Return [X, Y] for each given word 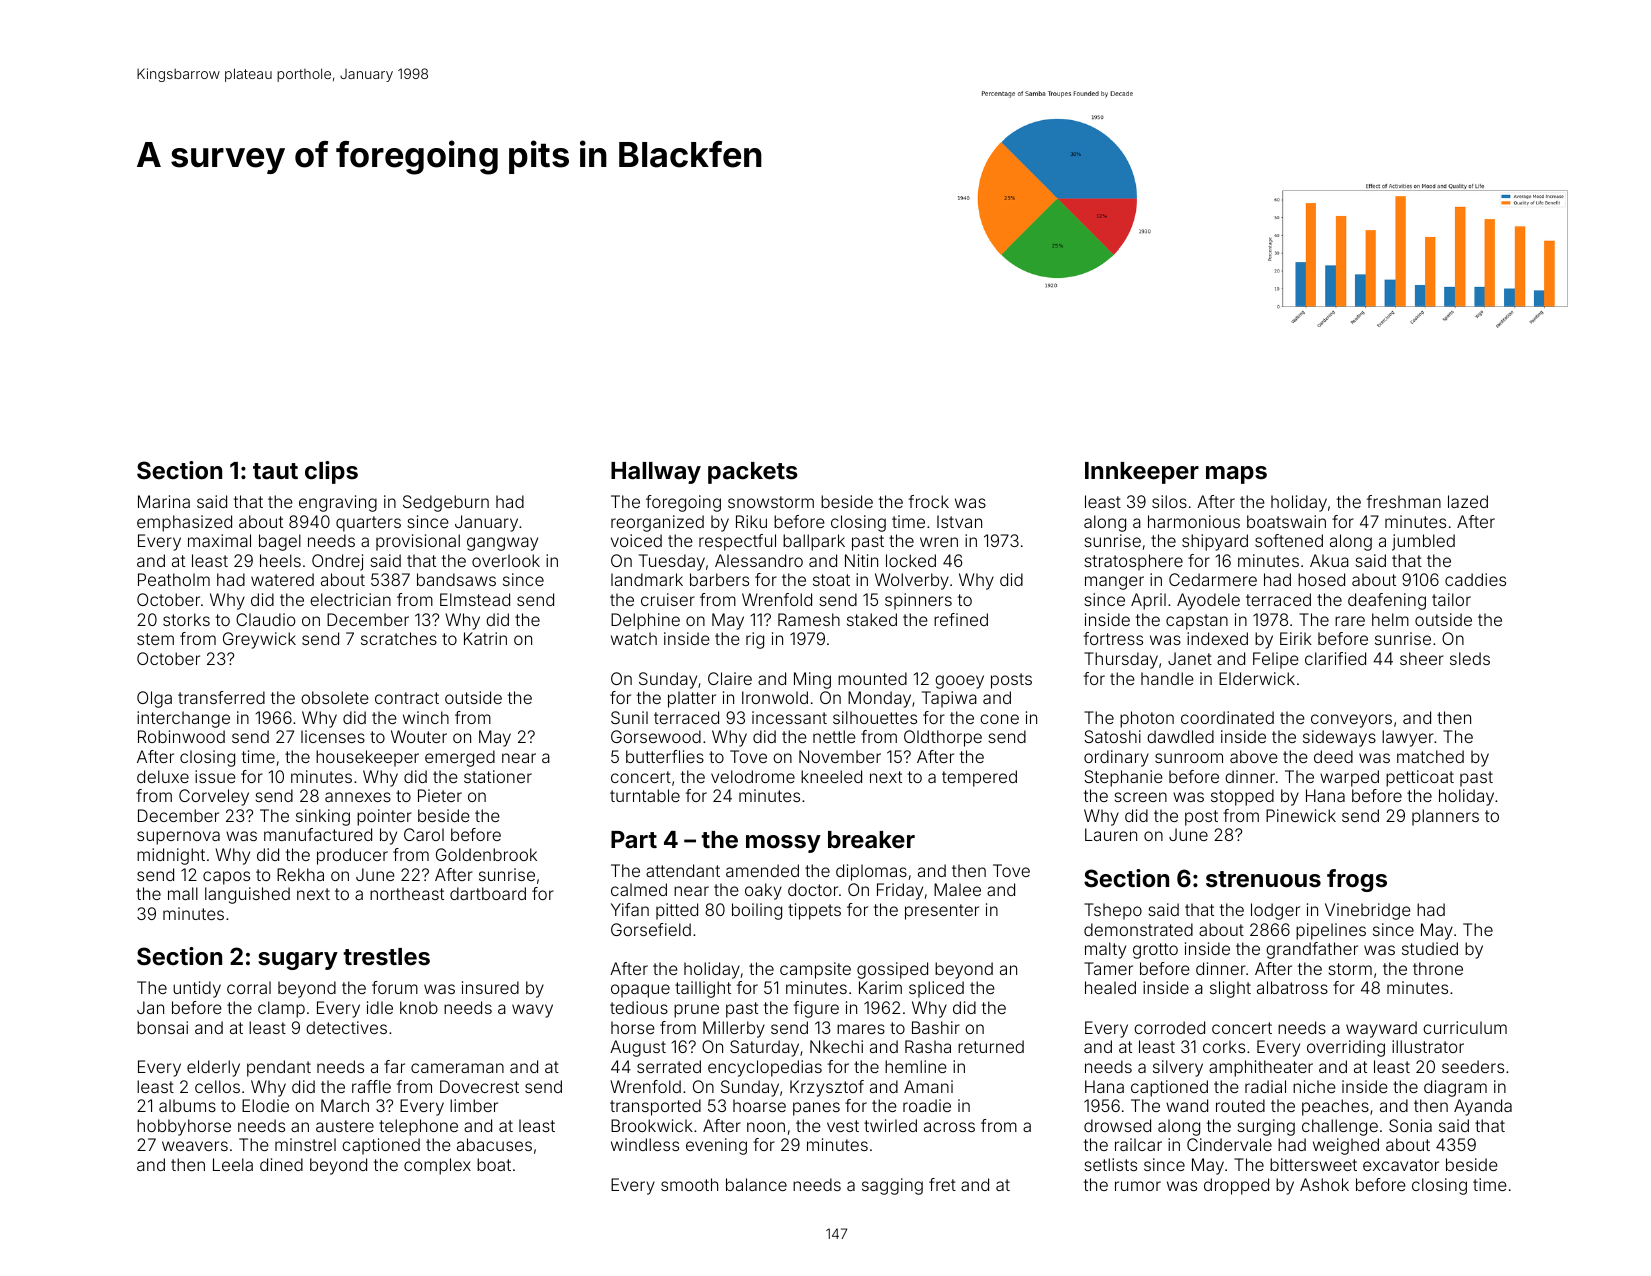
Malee [957, 889]
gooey [959, 682]
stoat [831, 580]
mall [183, 893]
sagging [892, 1186]
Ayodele [1208, 601]
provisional [418, 542]
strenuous [1263, 879]
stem [155, 639]
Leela [233, 1164]
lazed [1468, 501]
